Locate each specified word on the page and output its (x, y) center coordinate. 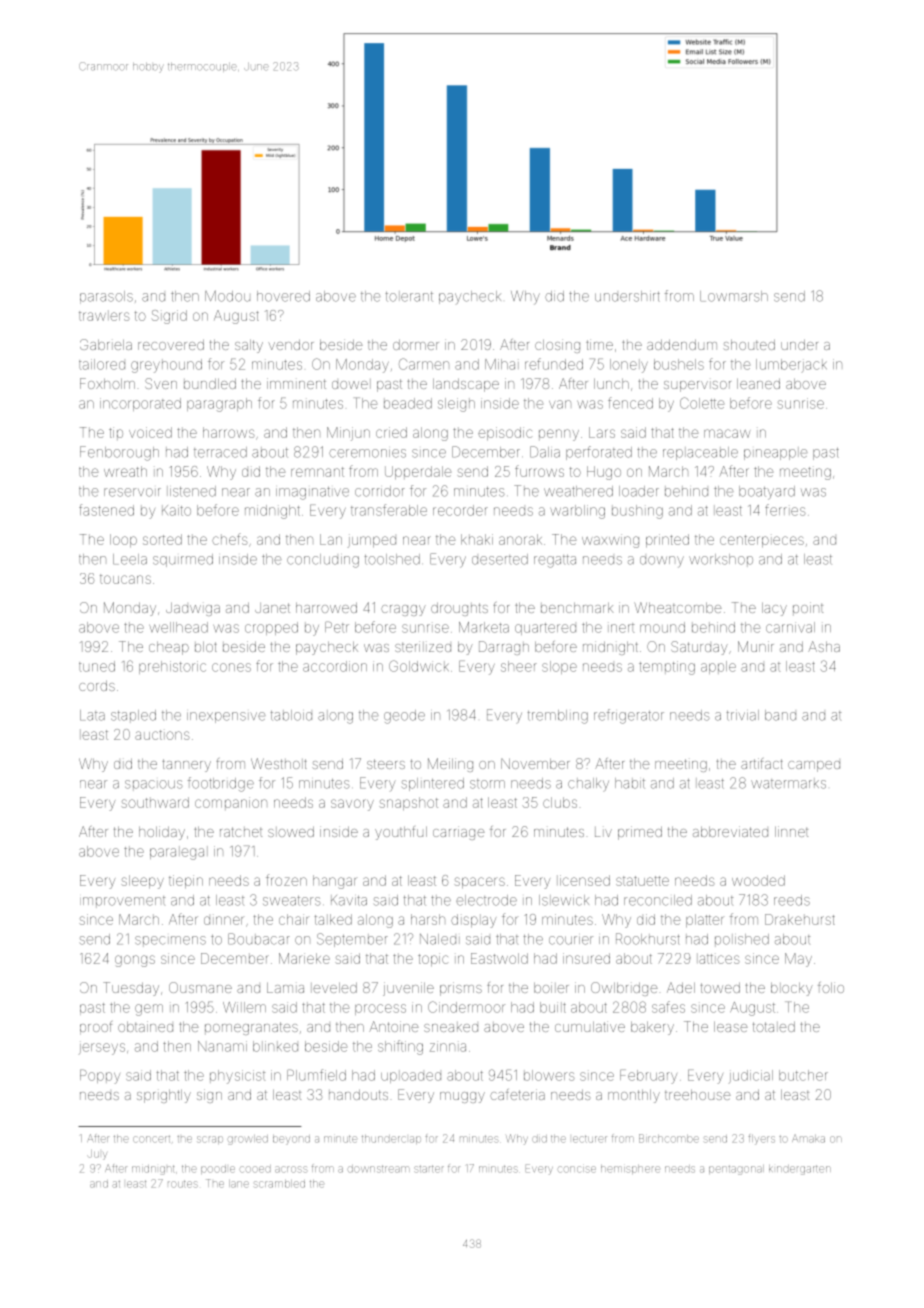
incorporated (140, 404)
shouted (749, 345)
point (808, 609)
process (380, 1009)
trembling (558, 717)
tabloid (291, 715)
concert (151, 1139)
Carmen (424, 364)
